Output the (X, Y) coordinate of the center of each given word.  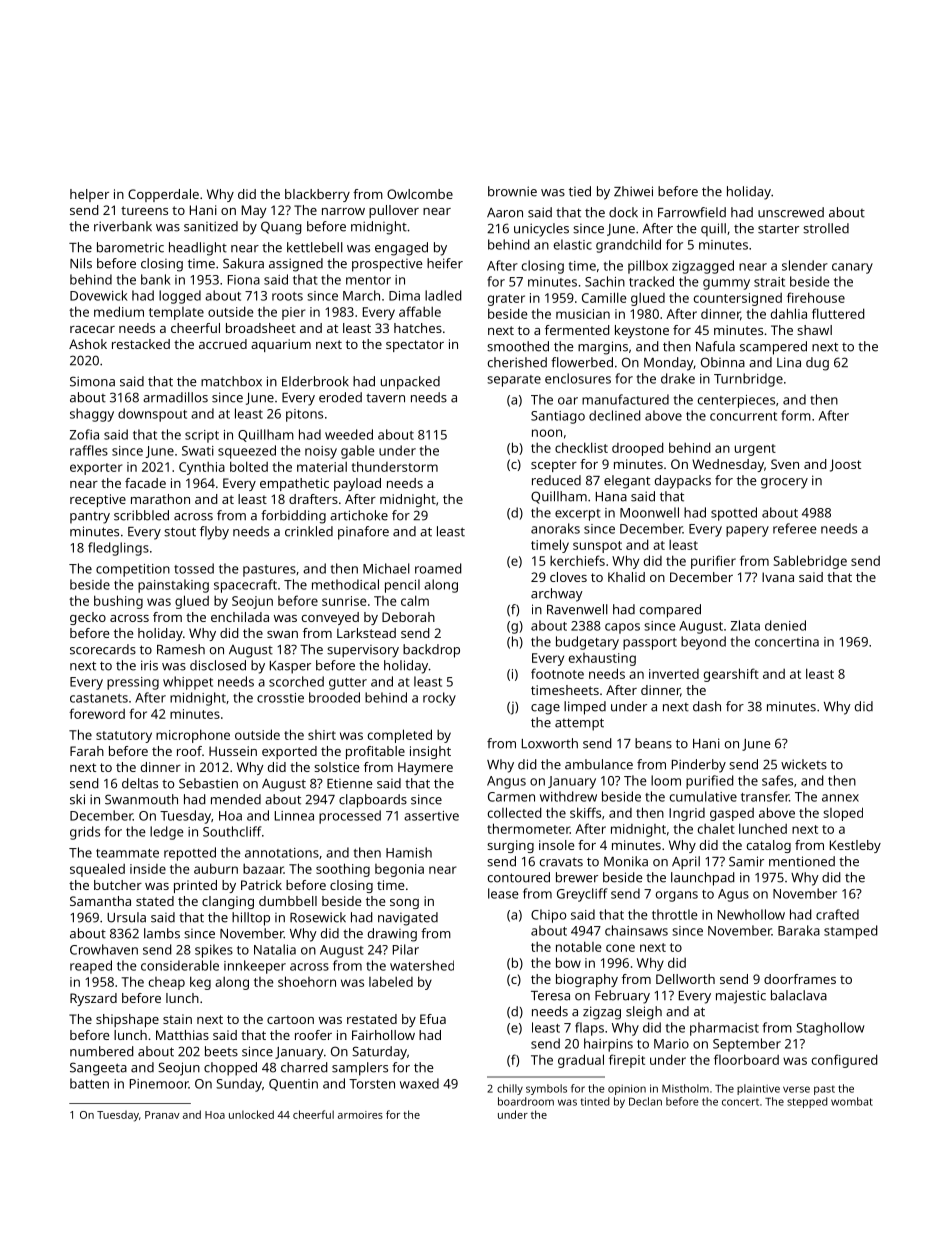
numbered (102, 1051)
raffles (89, 450)
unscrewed (791, 212)
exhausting (602, 659)
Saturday (379, 1053)
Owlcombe (420, 194)
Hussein (233, 751)
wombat (852, 1101)
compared (670, 611)
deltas (140, 783)
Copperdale (163, 195)
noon (547, 433)
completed (400, 736)
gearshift (731, 675)
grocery (784, 483)
